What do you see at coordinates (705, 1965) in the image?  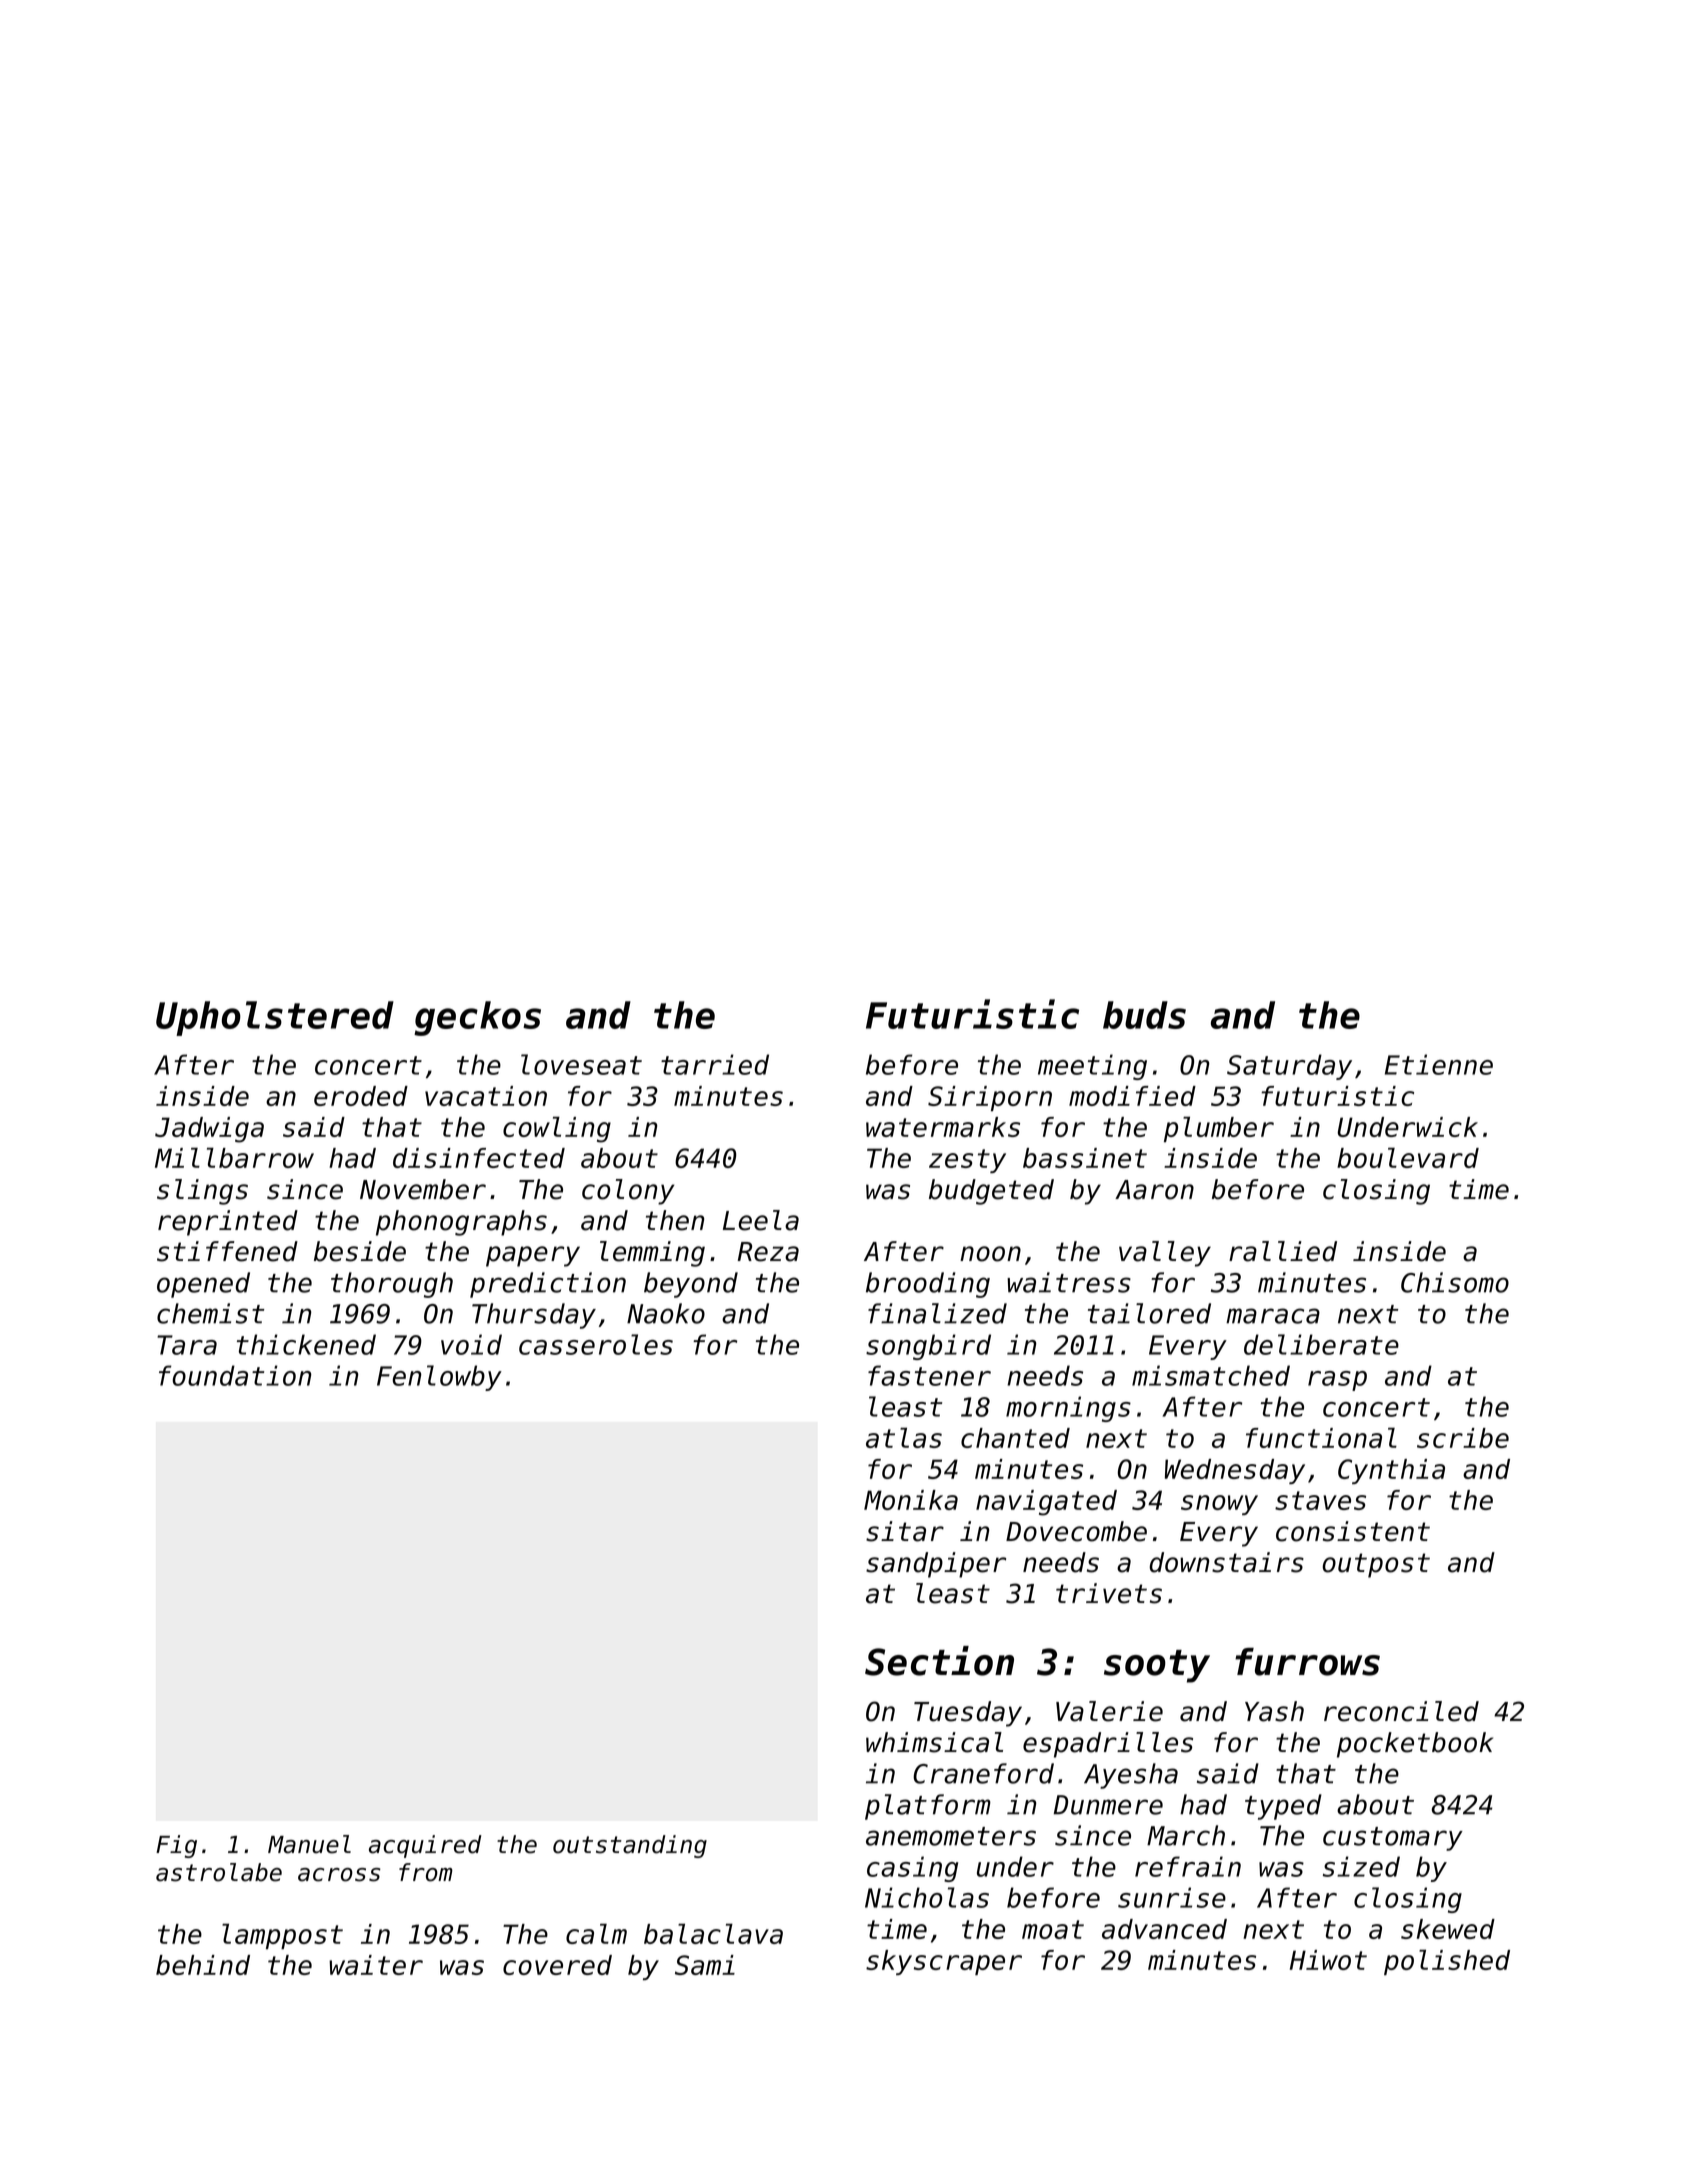 I see `Sami` at bounding box center [705, 1965].
